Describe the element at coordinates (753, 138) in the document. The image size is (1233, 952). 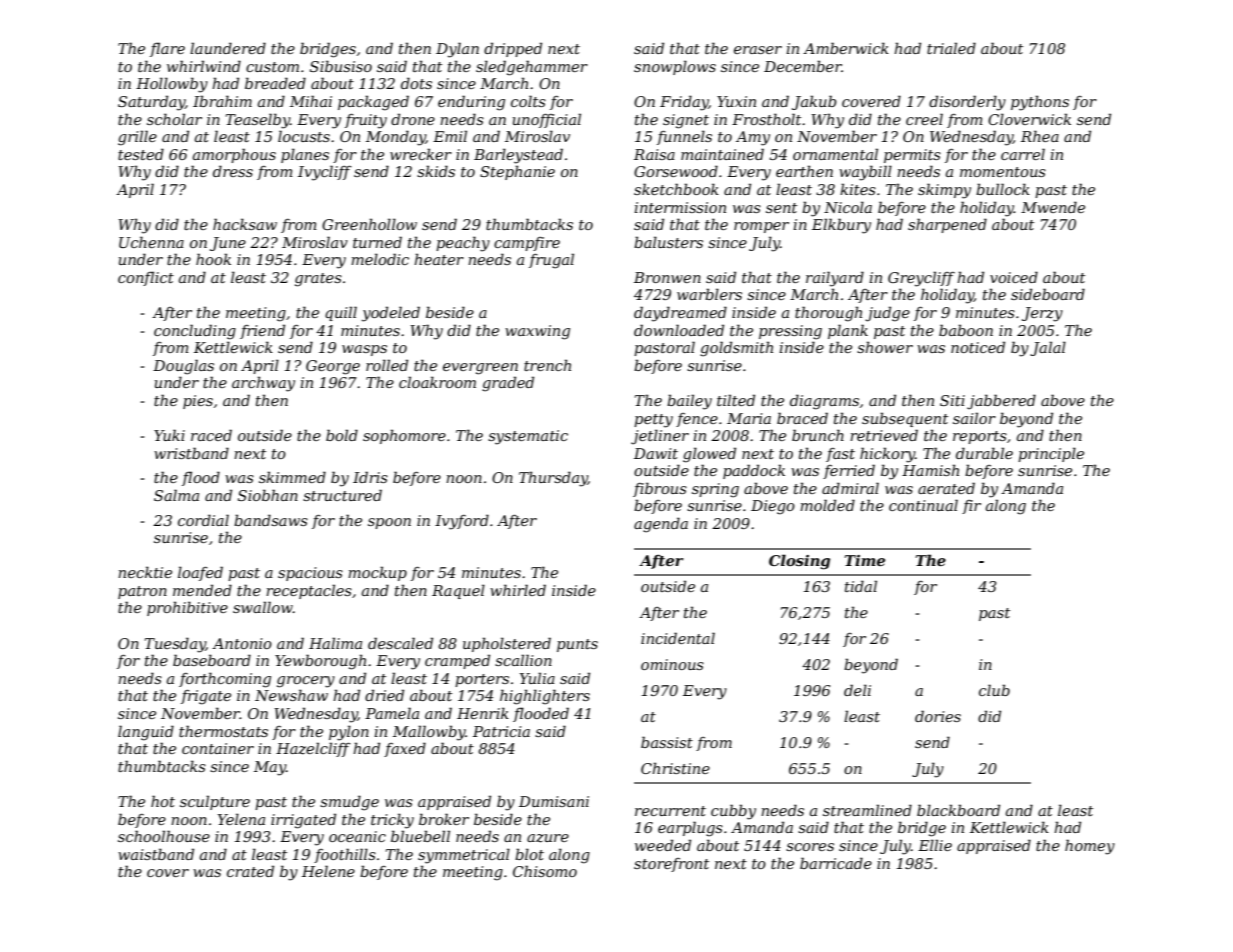
I see `Amy` at that location.
